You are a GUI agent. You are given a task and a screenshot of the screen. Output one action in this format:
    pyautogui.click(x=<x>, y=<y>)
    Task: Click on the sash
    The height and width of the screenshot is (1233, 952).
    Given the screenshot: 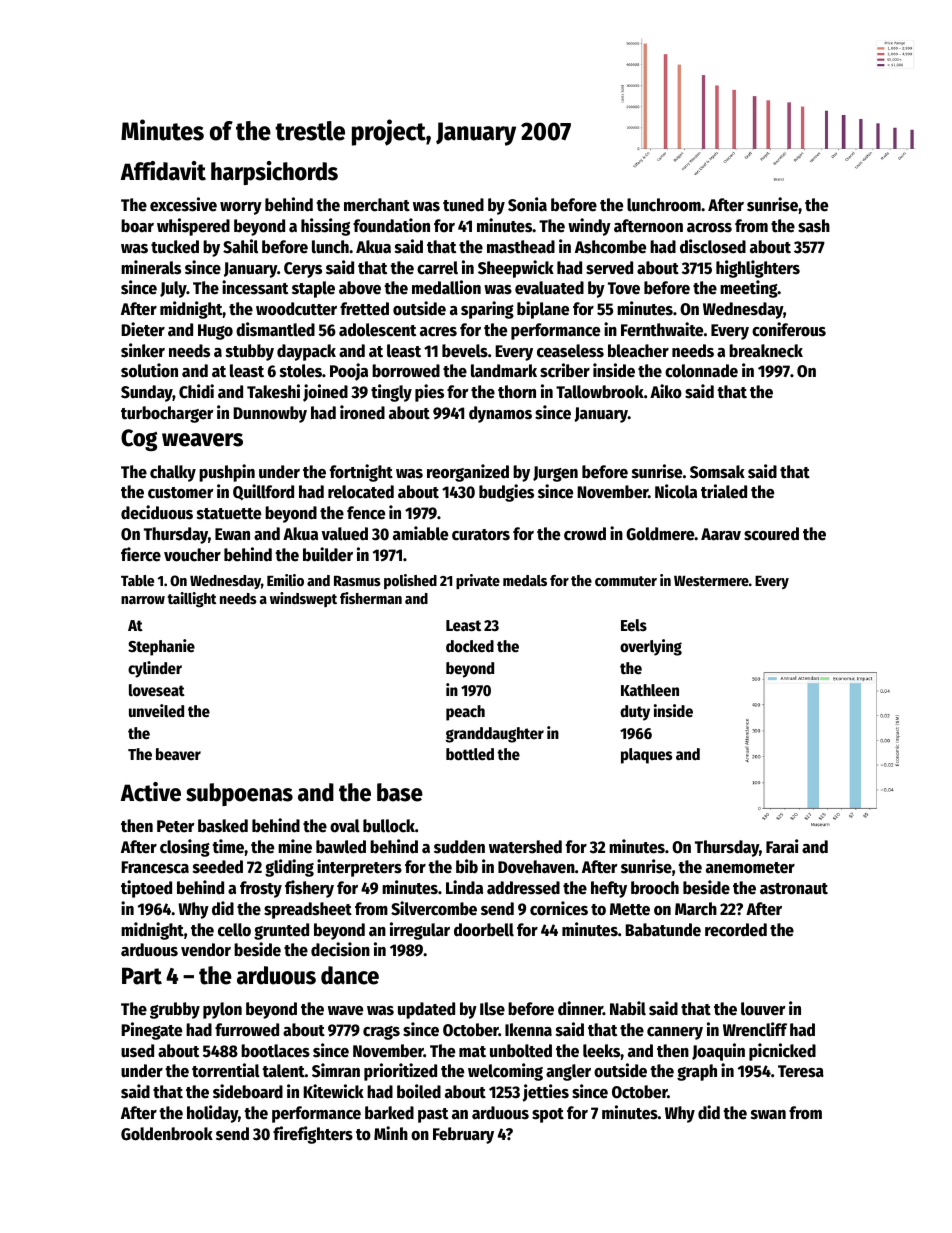 What is the action you would take?
    pyautogui.click(x=814, y=226)
